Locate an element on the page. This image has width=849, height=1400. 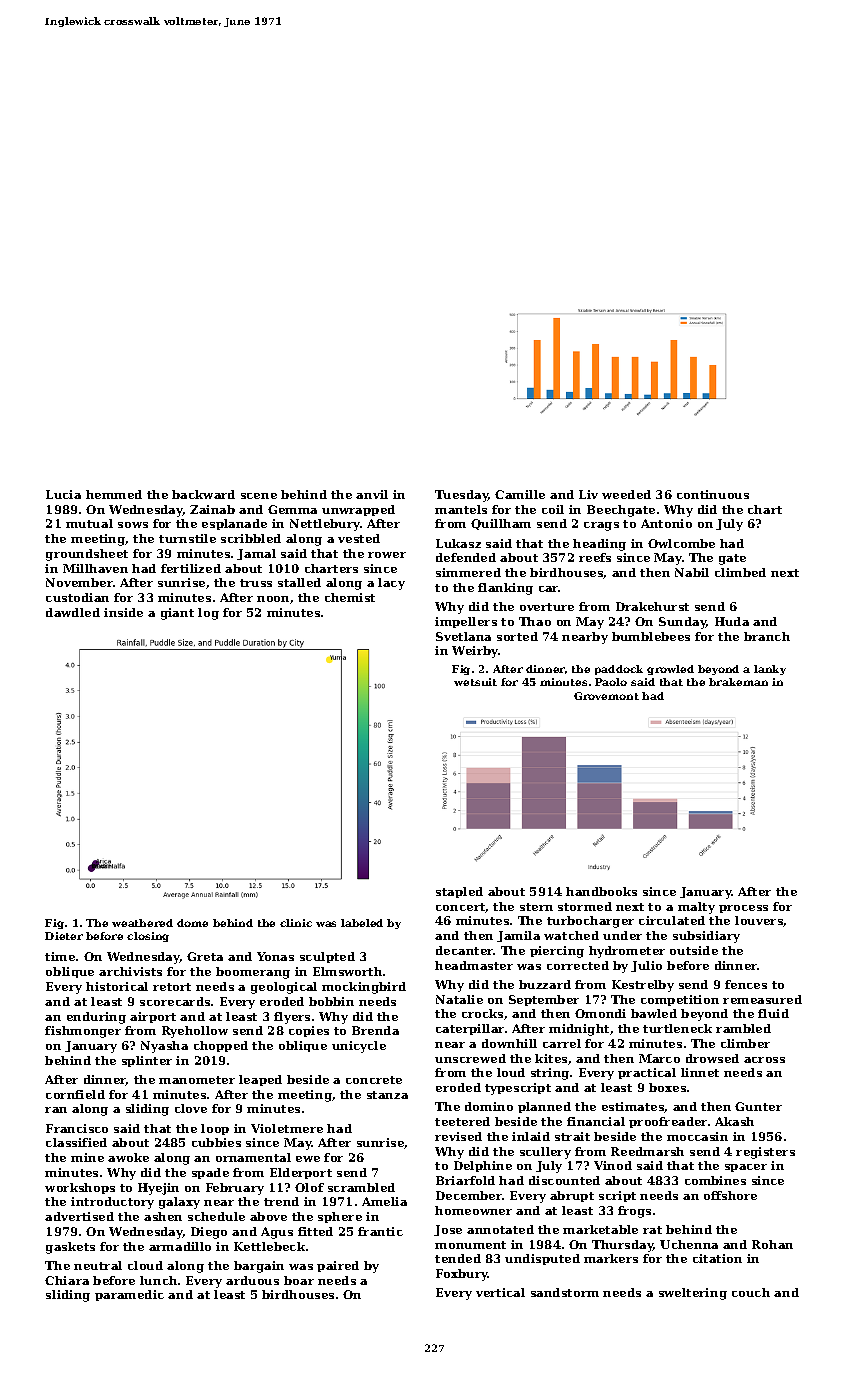
couch is located at coordinates (751, 1292).
